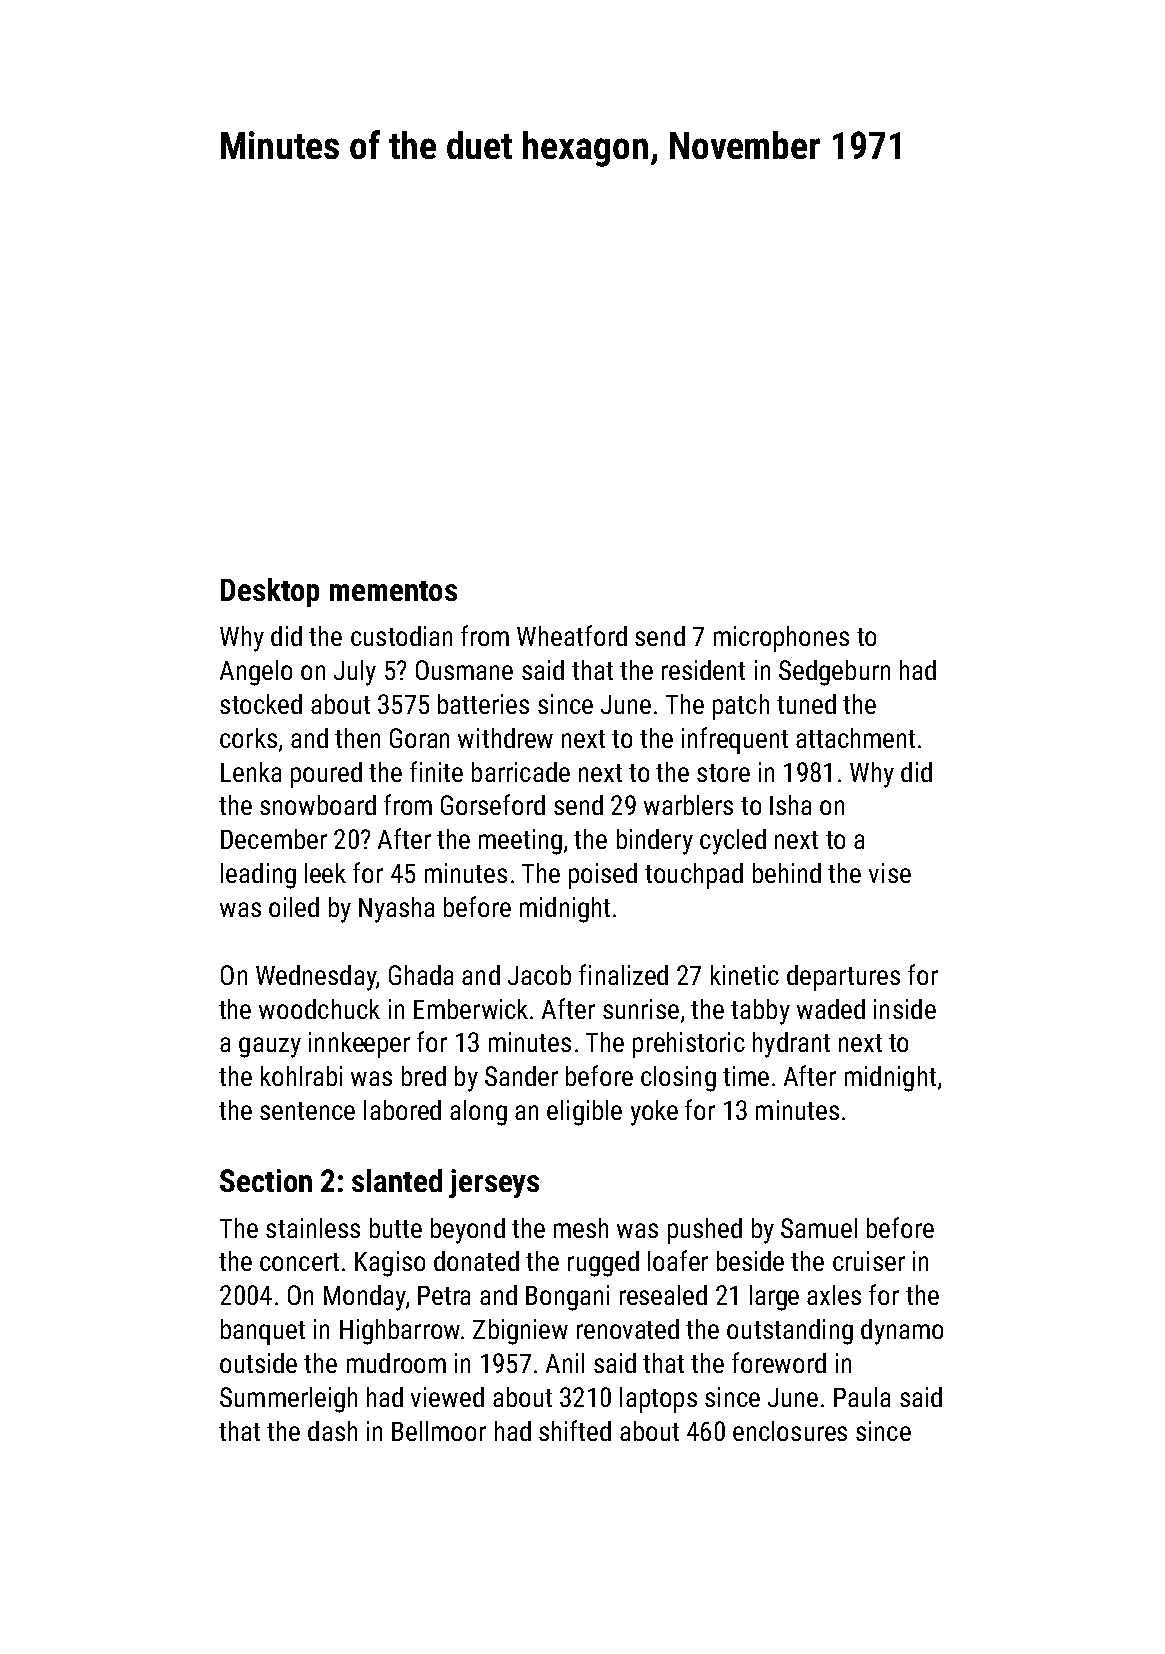 The height and width of the screenshot is (1654, 1165). I want to click on outside, so click(258, 1363).
